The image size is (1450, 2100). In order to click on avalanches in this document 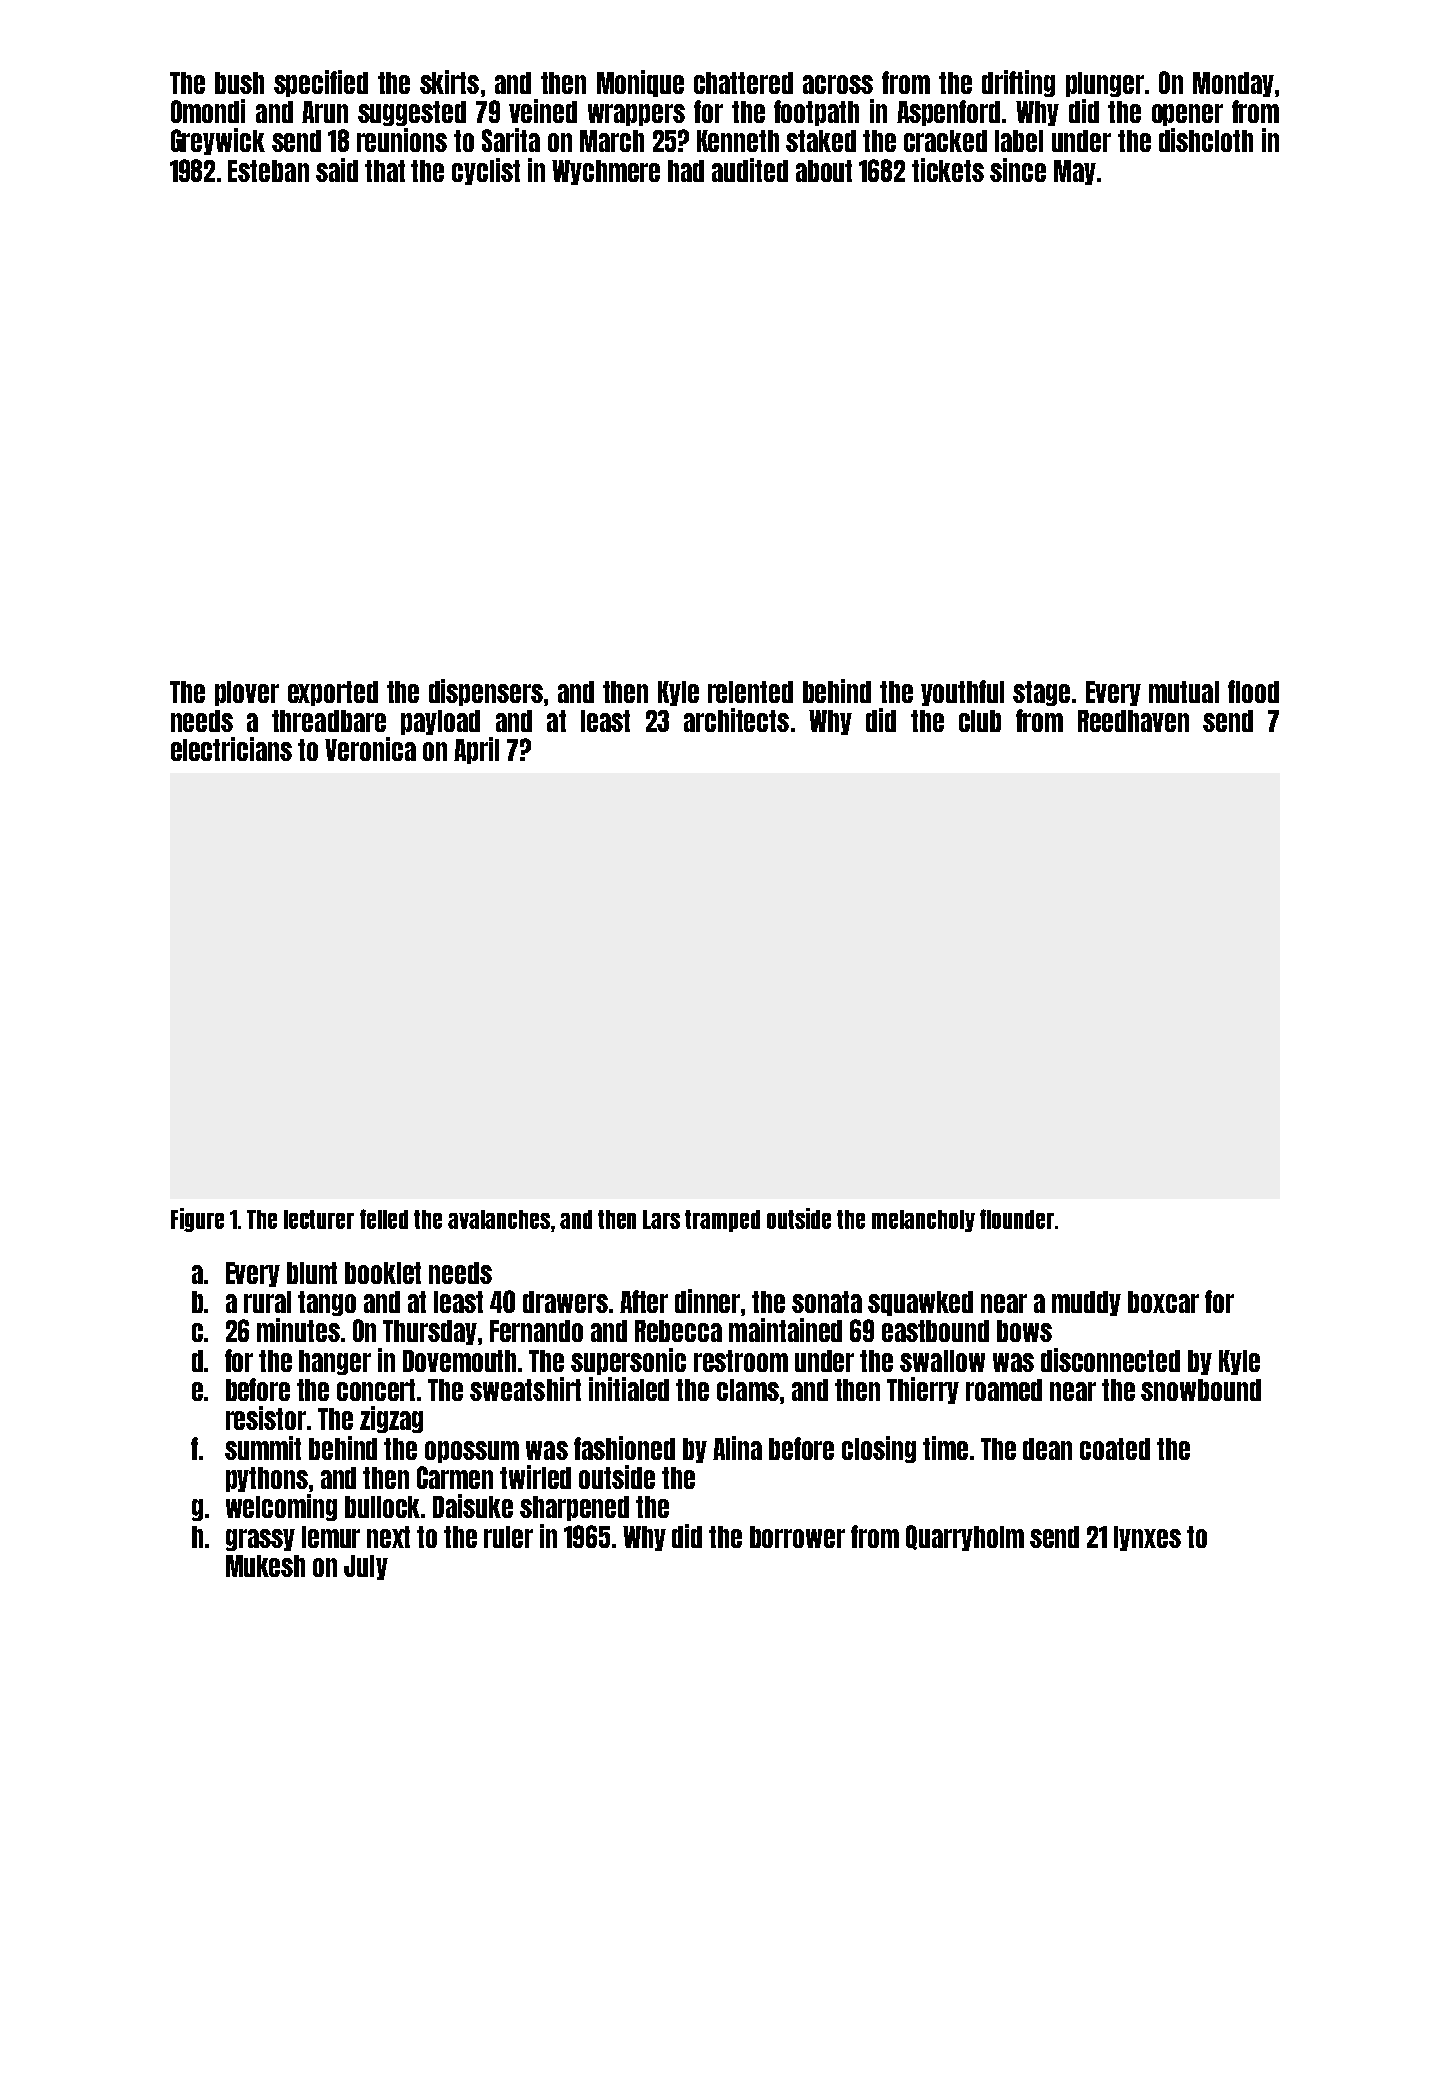, I will do `click(499, 1219)`.
